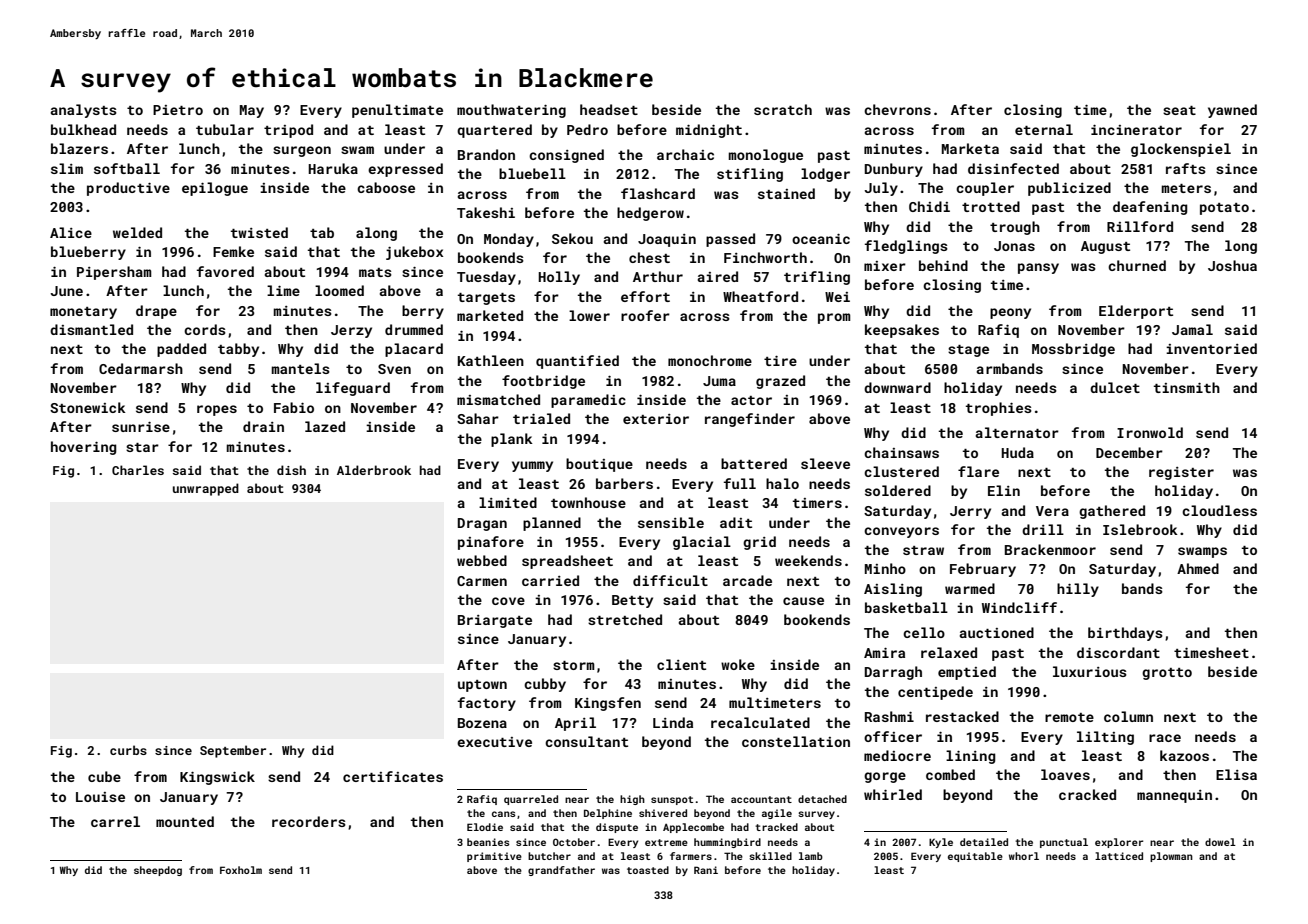 The image size is (1308, 924). What do you see at coordinates (893, 673) in the screenshot?
I see `Darragh` at bounding box center [893, 673].
